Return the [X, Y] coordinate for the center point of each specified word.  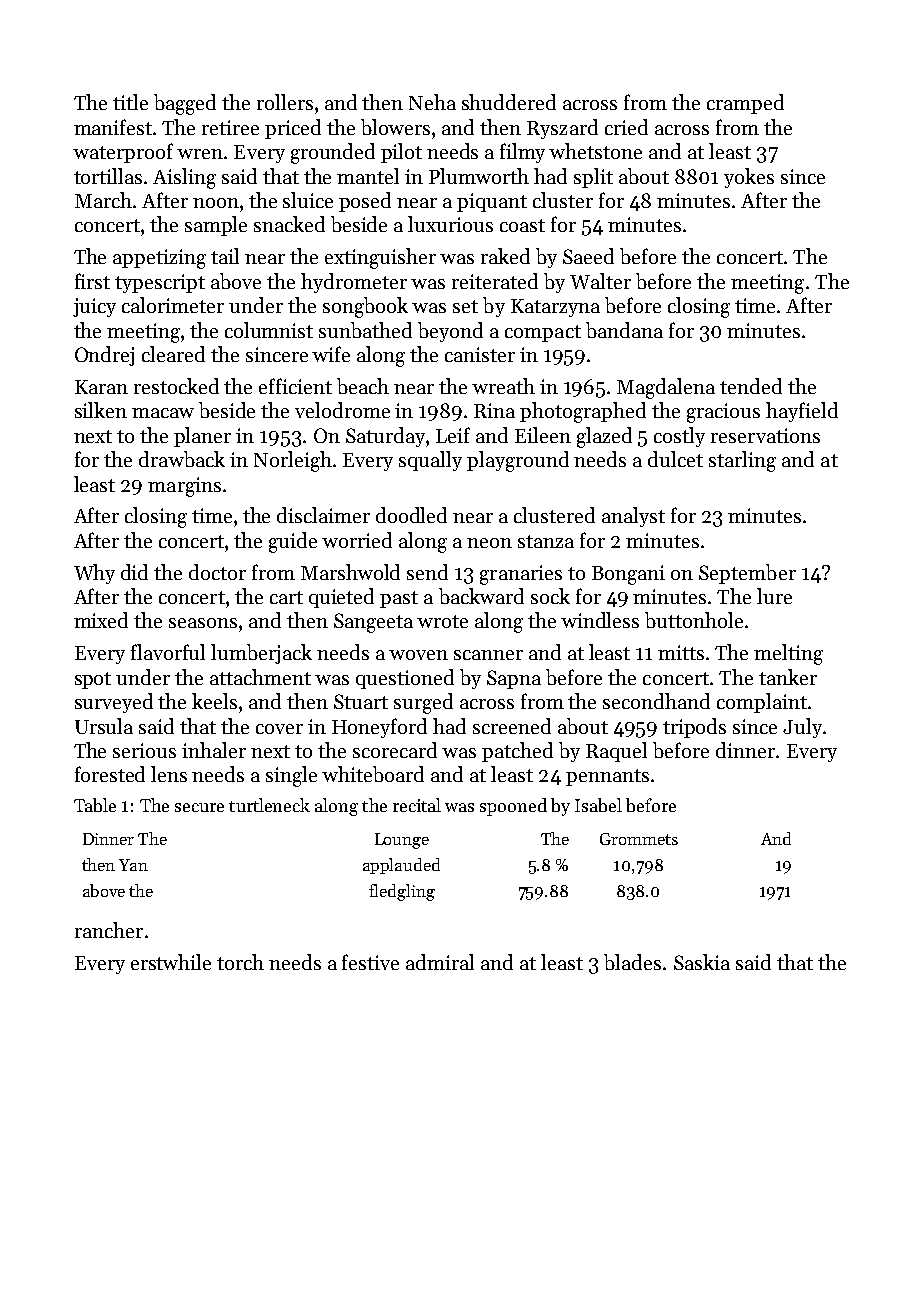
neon [489, 543]
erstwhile [171, 962]
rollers [285, 102]
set [465, 306]
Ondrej [104, 356]
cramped [745, 104]
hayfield [802, 412]
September [747, 574]
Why [94, 574]
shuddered [509, 102]
